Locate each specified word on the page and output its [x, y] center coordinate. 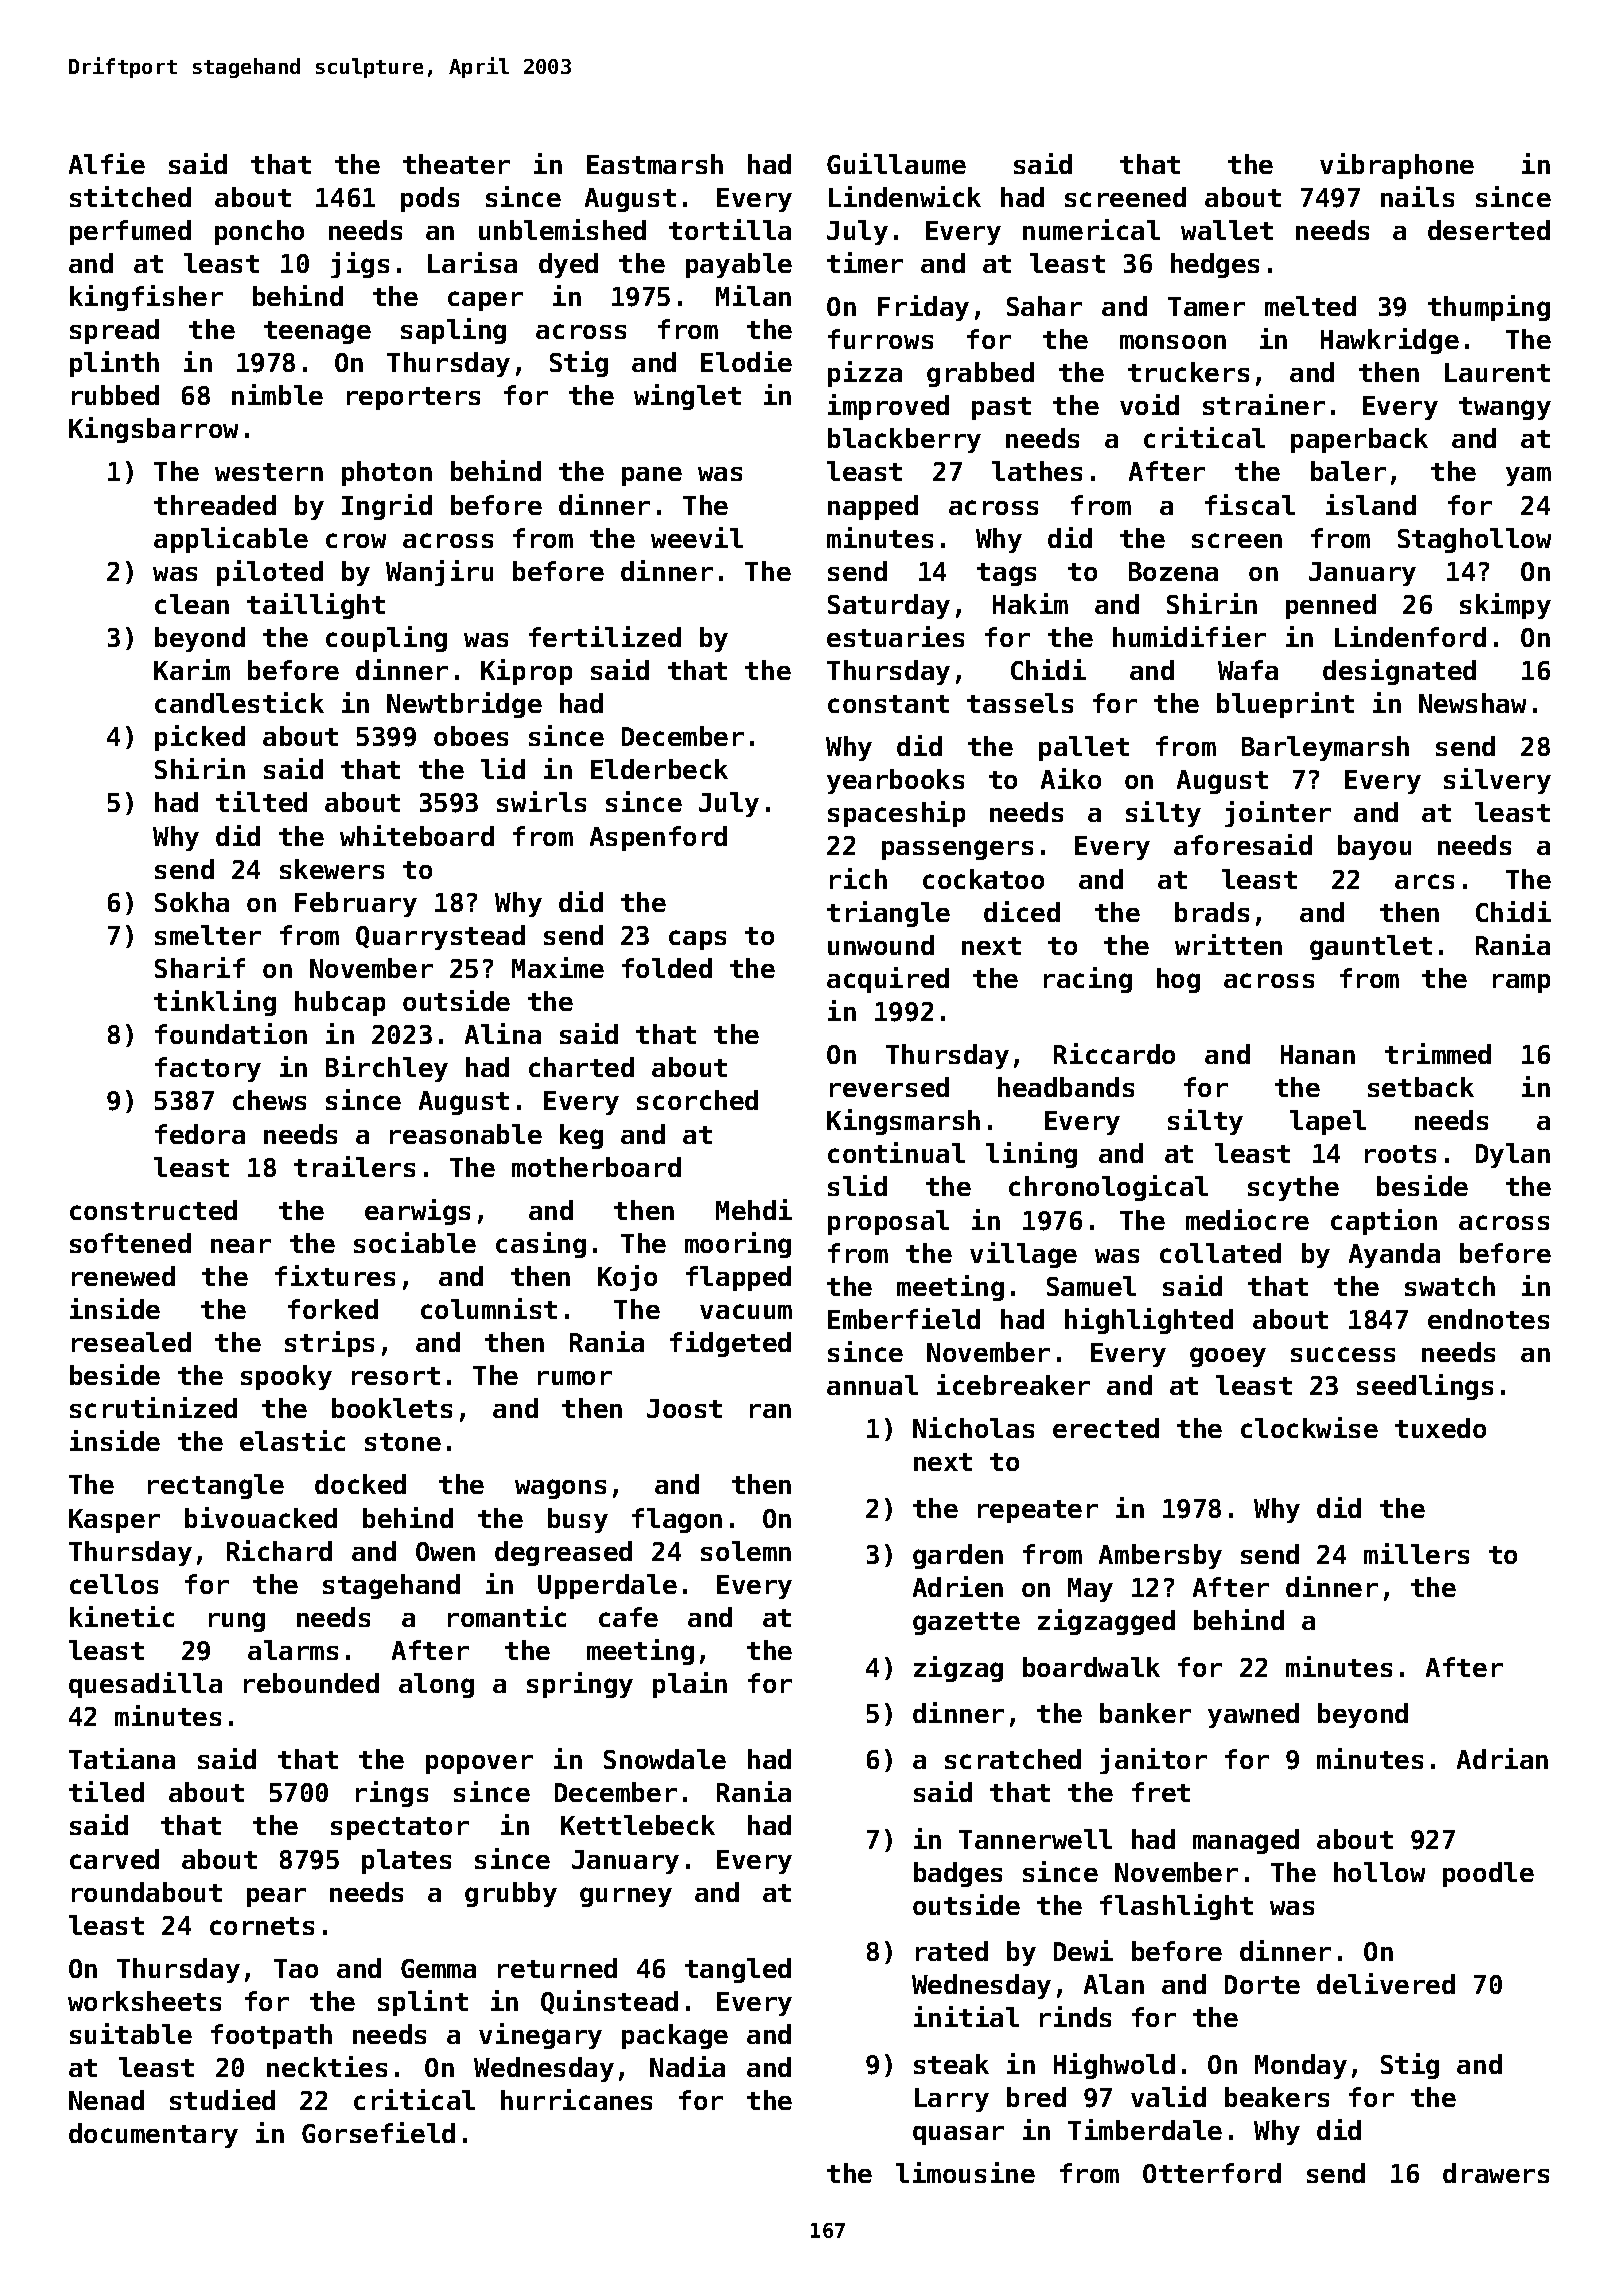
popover [479, 1764]
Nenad [106, 2100]
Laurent [1497, 372]
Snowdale [665, 1759]
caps [697, 940]
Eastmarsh [655, 164]
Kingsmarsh [903, 1122]
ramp [1521, 983]
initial [966, 2016]
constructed [153, 1210]
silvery [1497, 781]
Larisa [472, 262]
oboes [471, 736]
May [1090, 1590]
